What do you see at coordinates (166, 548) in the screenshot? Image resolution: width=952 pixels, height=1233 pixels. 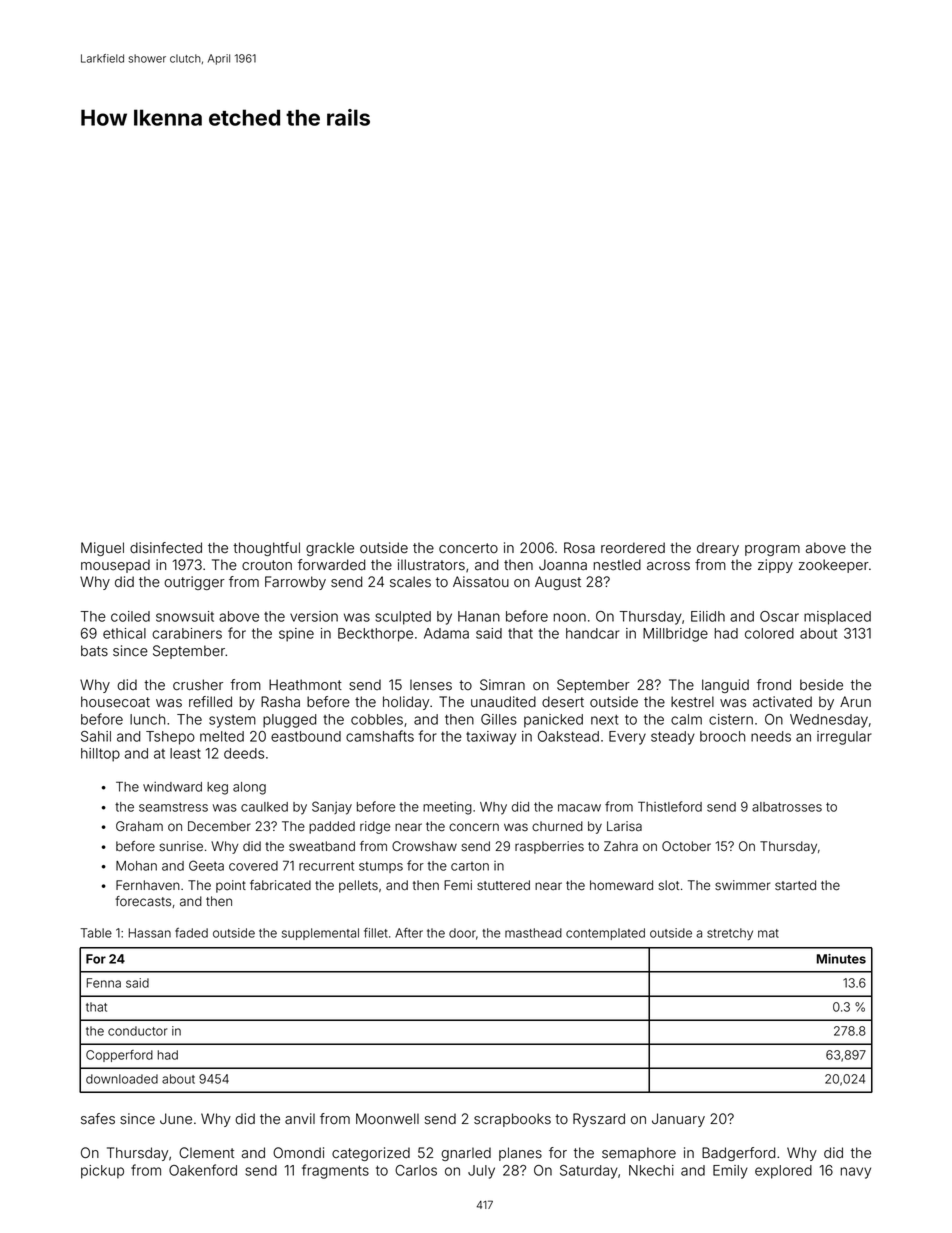 I see `disinfected` at bounding box center [166, 548].
